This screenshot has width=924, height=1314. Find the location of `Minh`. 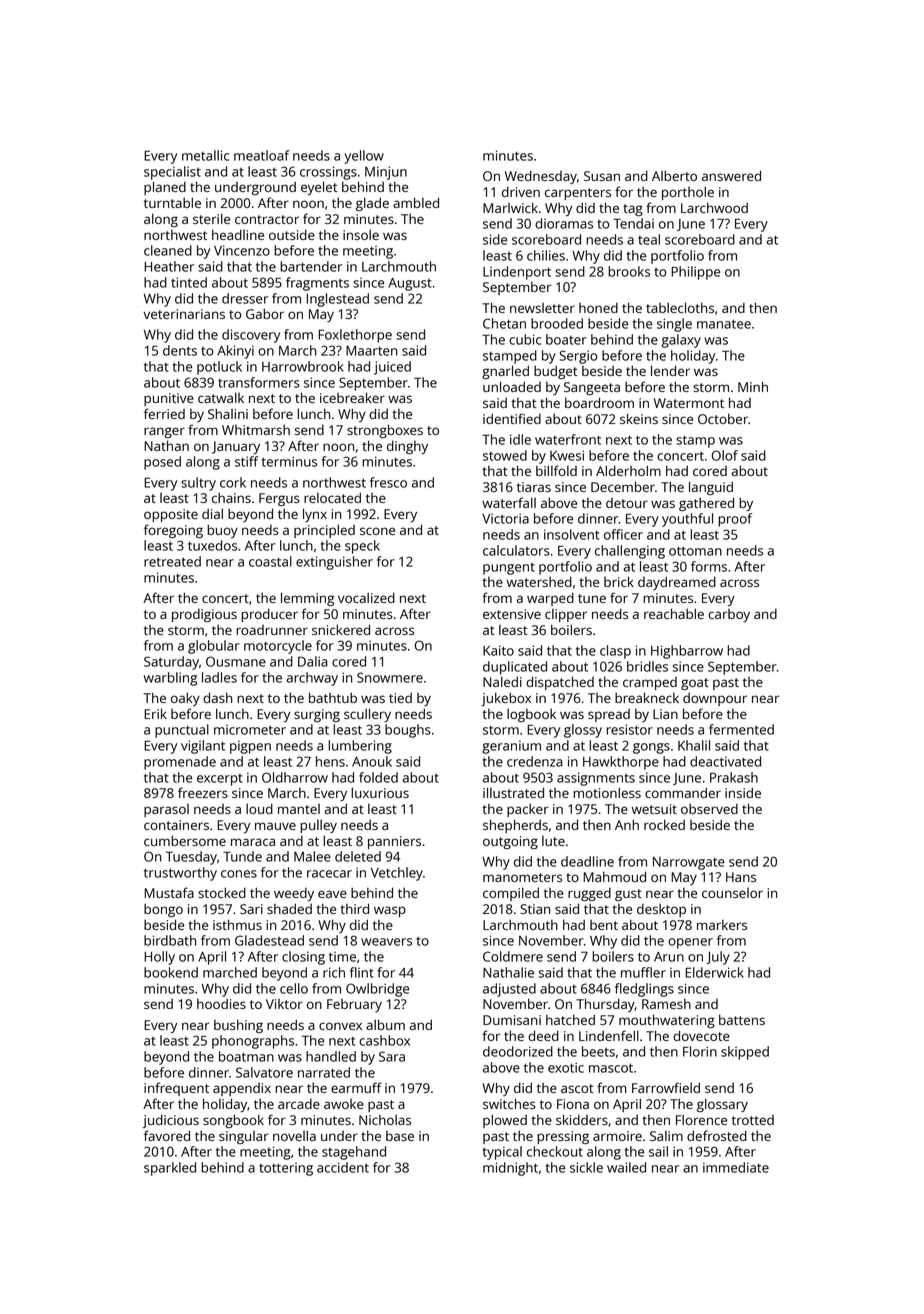

Minh is located at coordinates (753, 386).
